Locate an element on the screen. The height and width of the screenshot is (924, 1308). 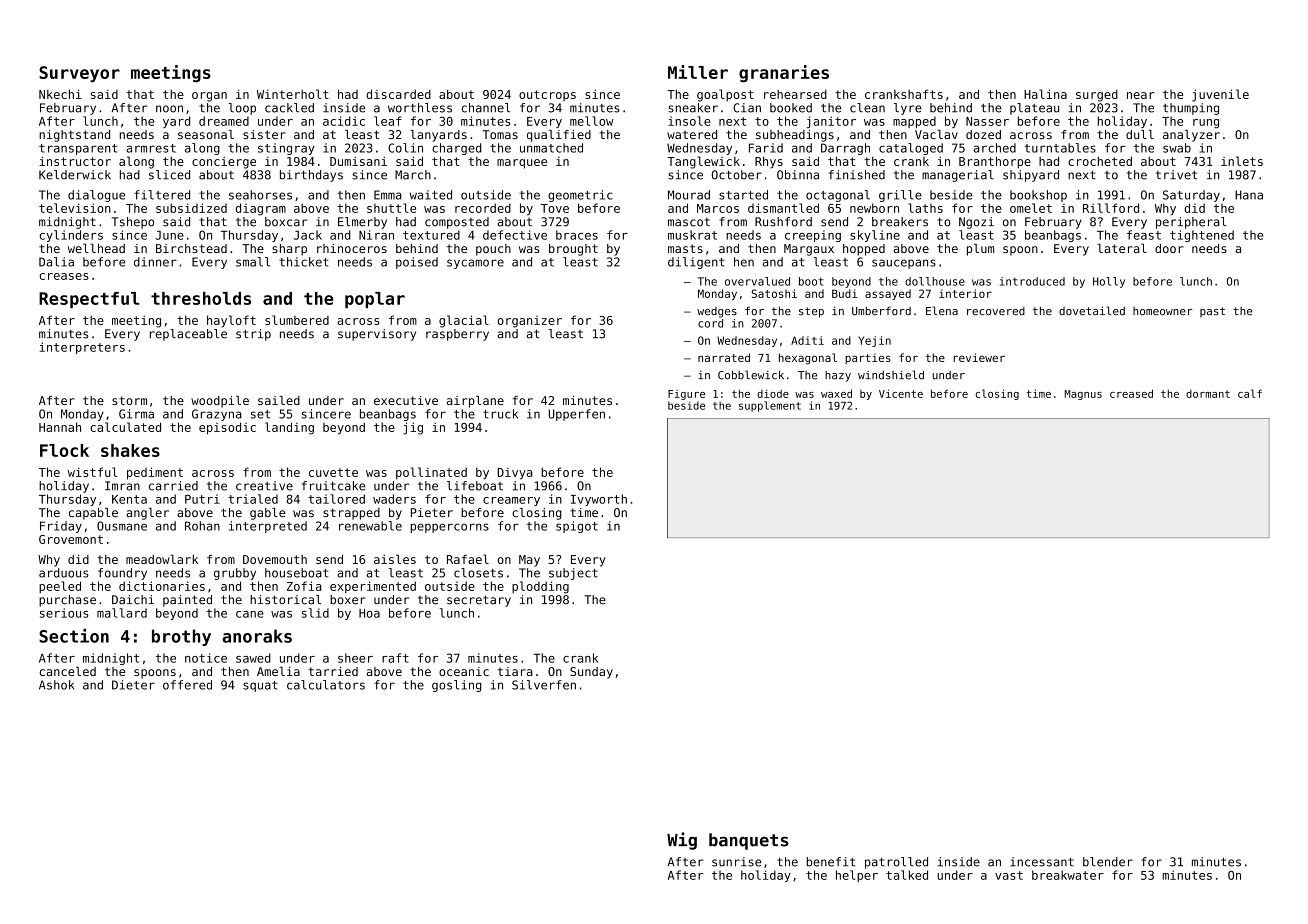
Wig is located at coordinates (682, 841).
